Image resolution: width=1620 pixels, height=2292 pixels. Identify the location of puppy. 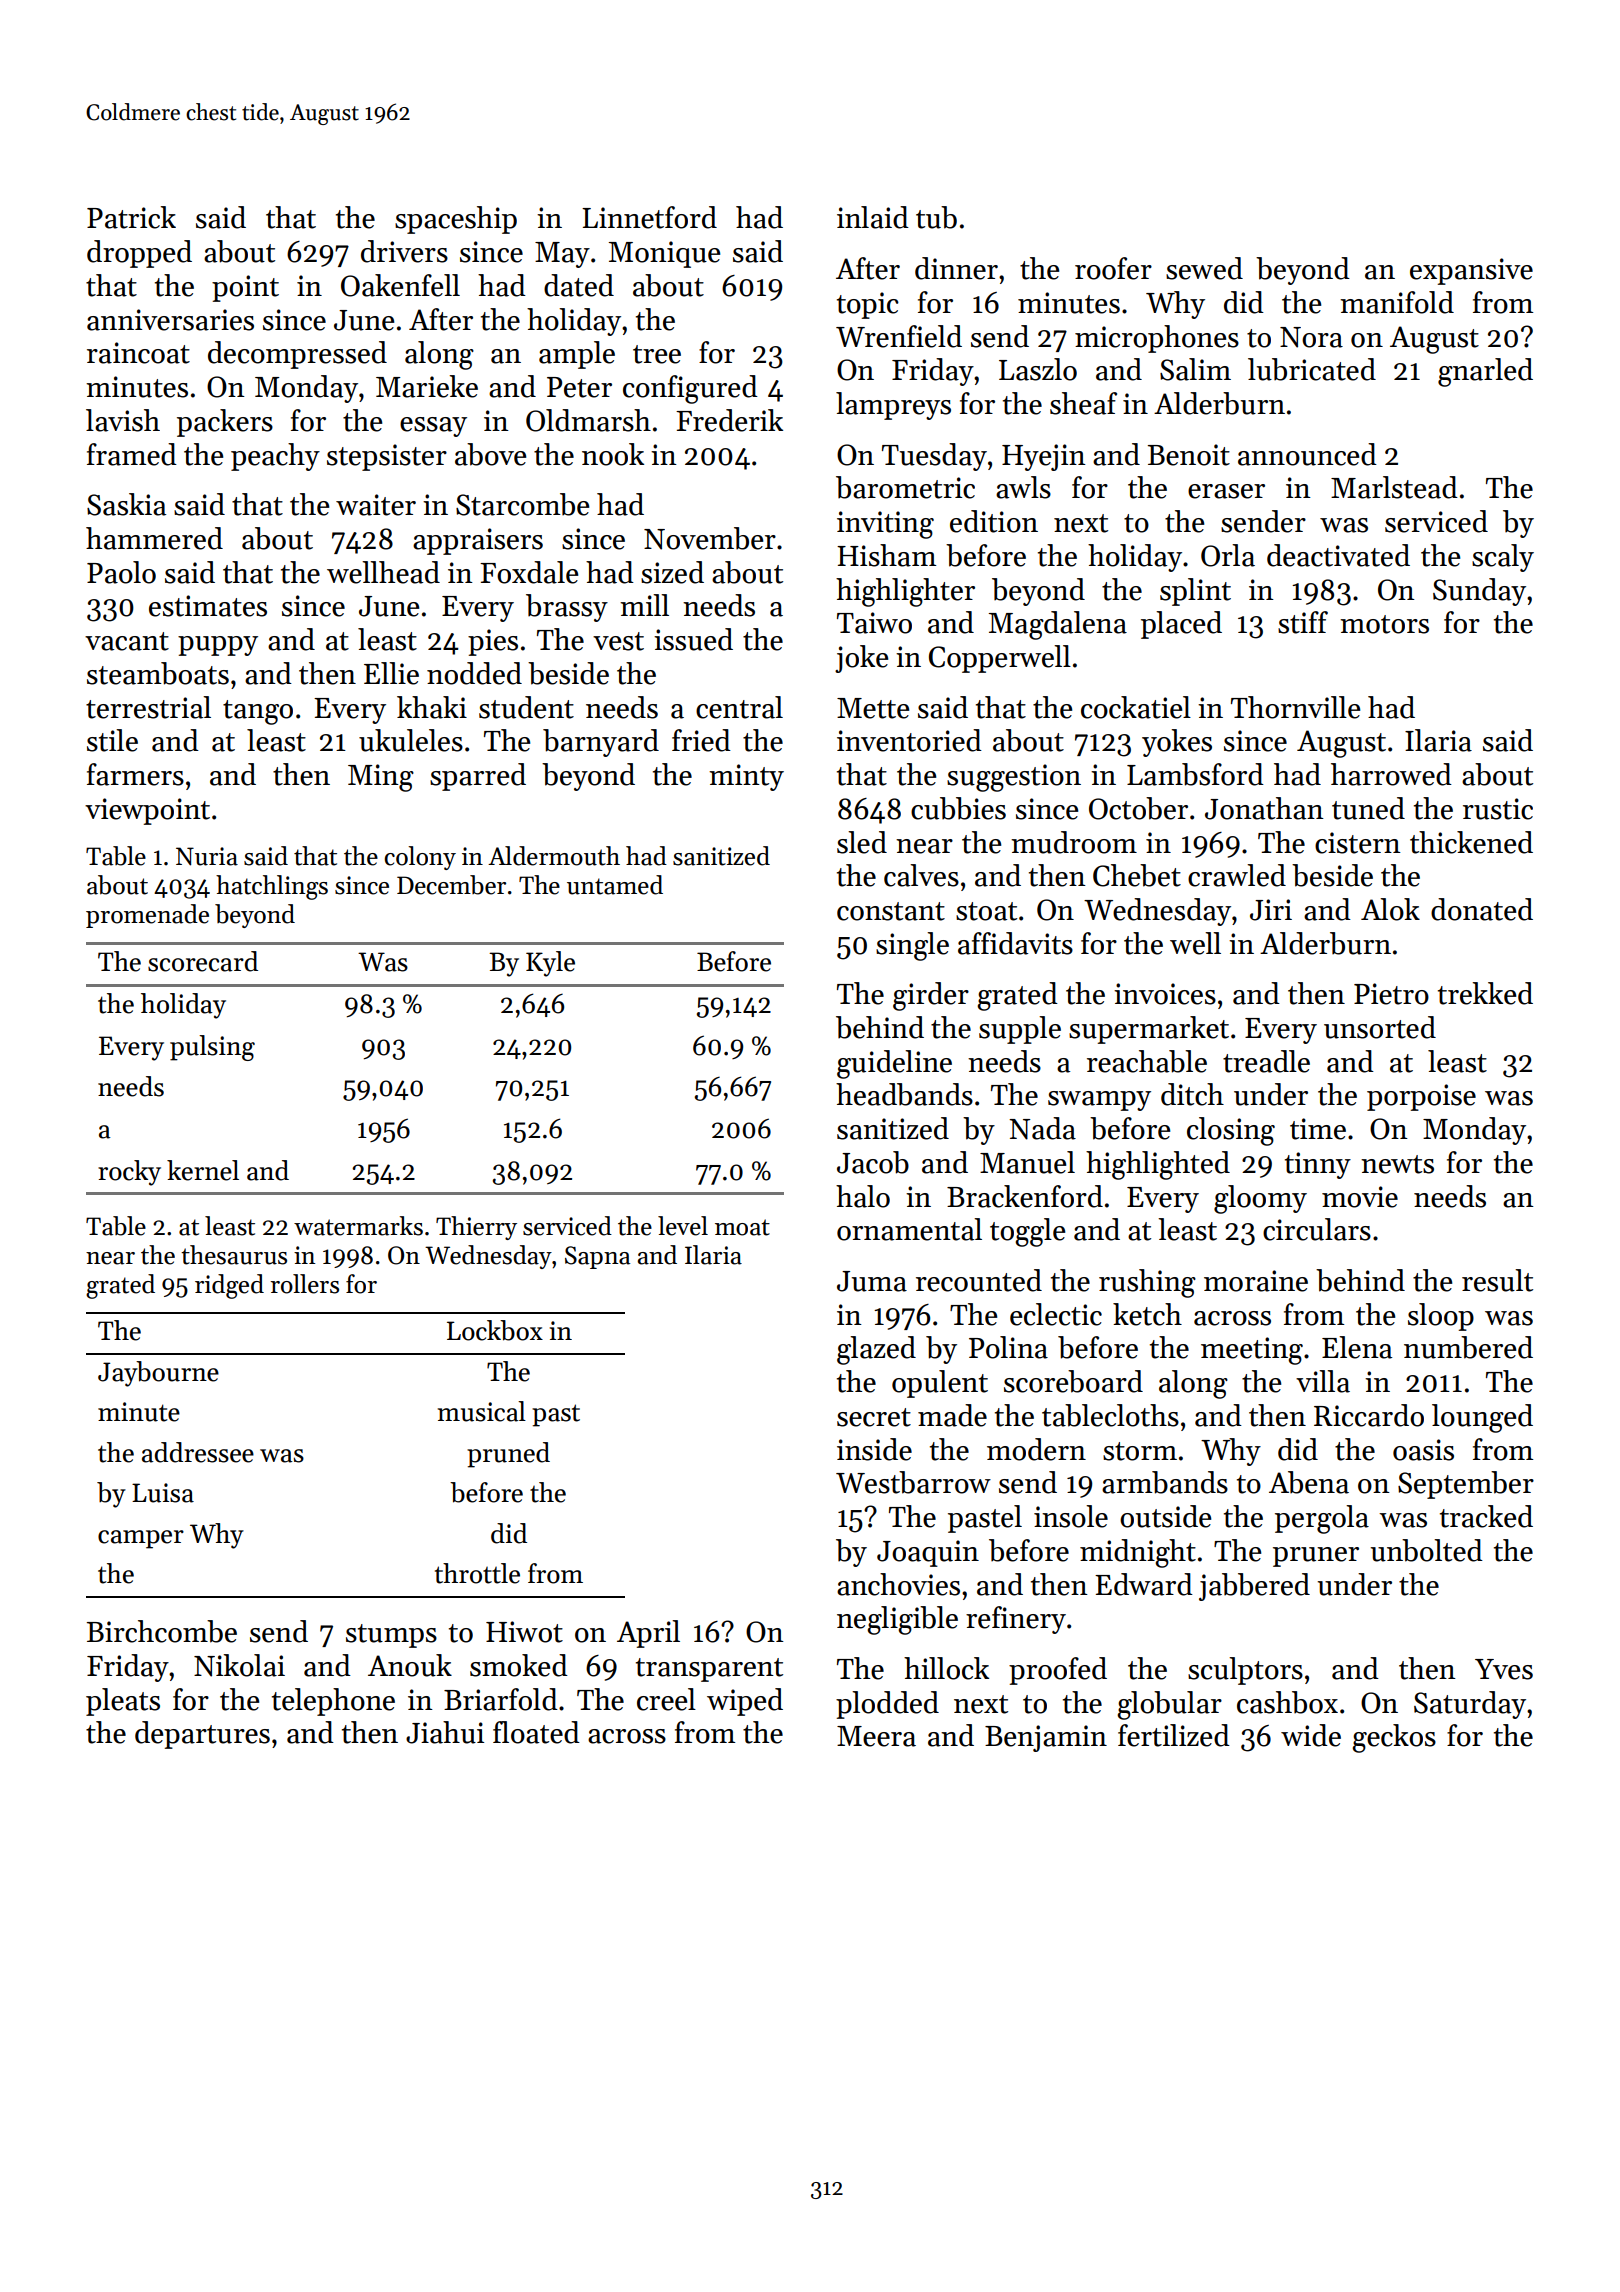
(218, 646).
